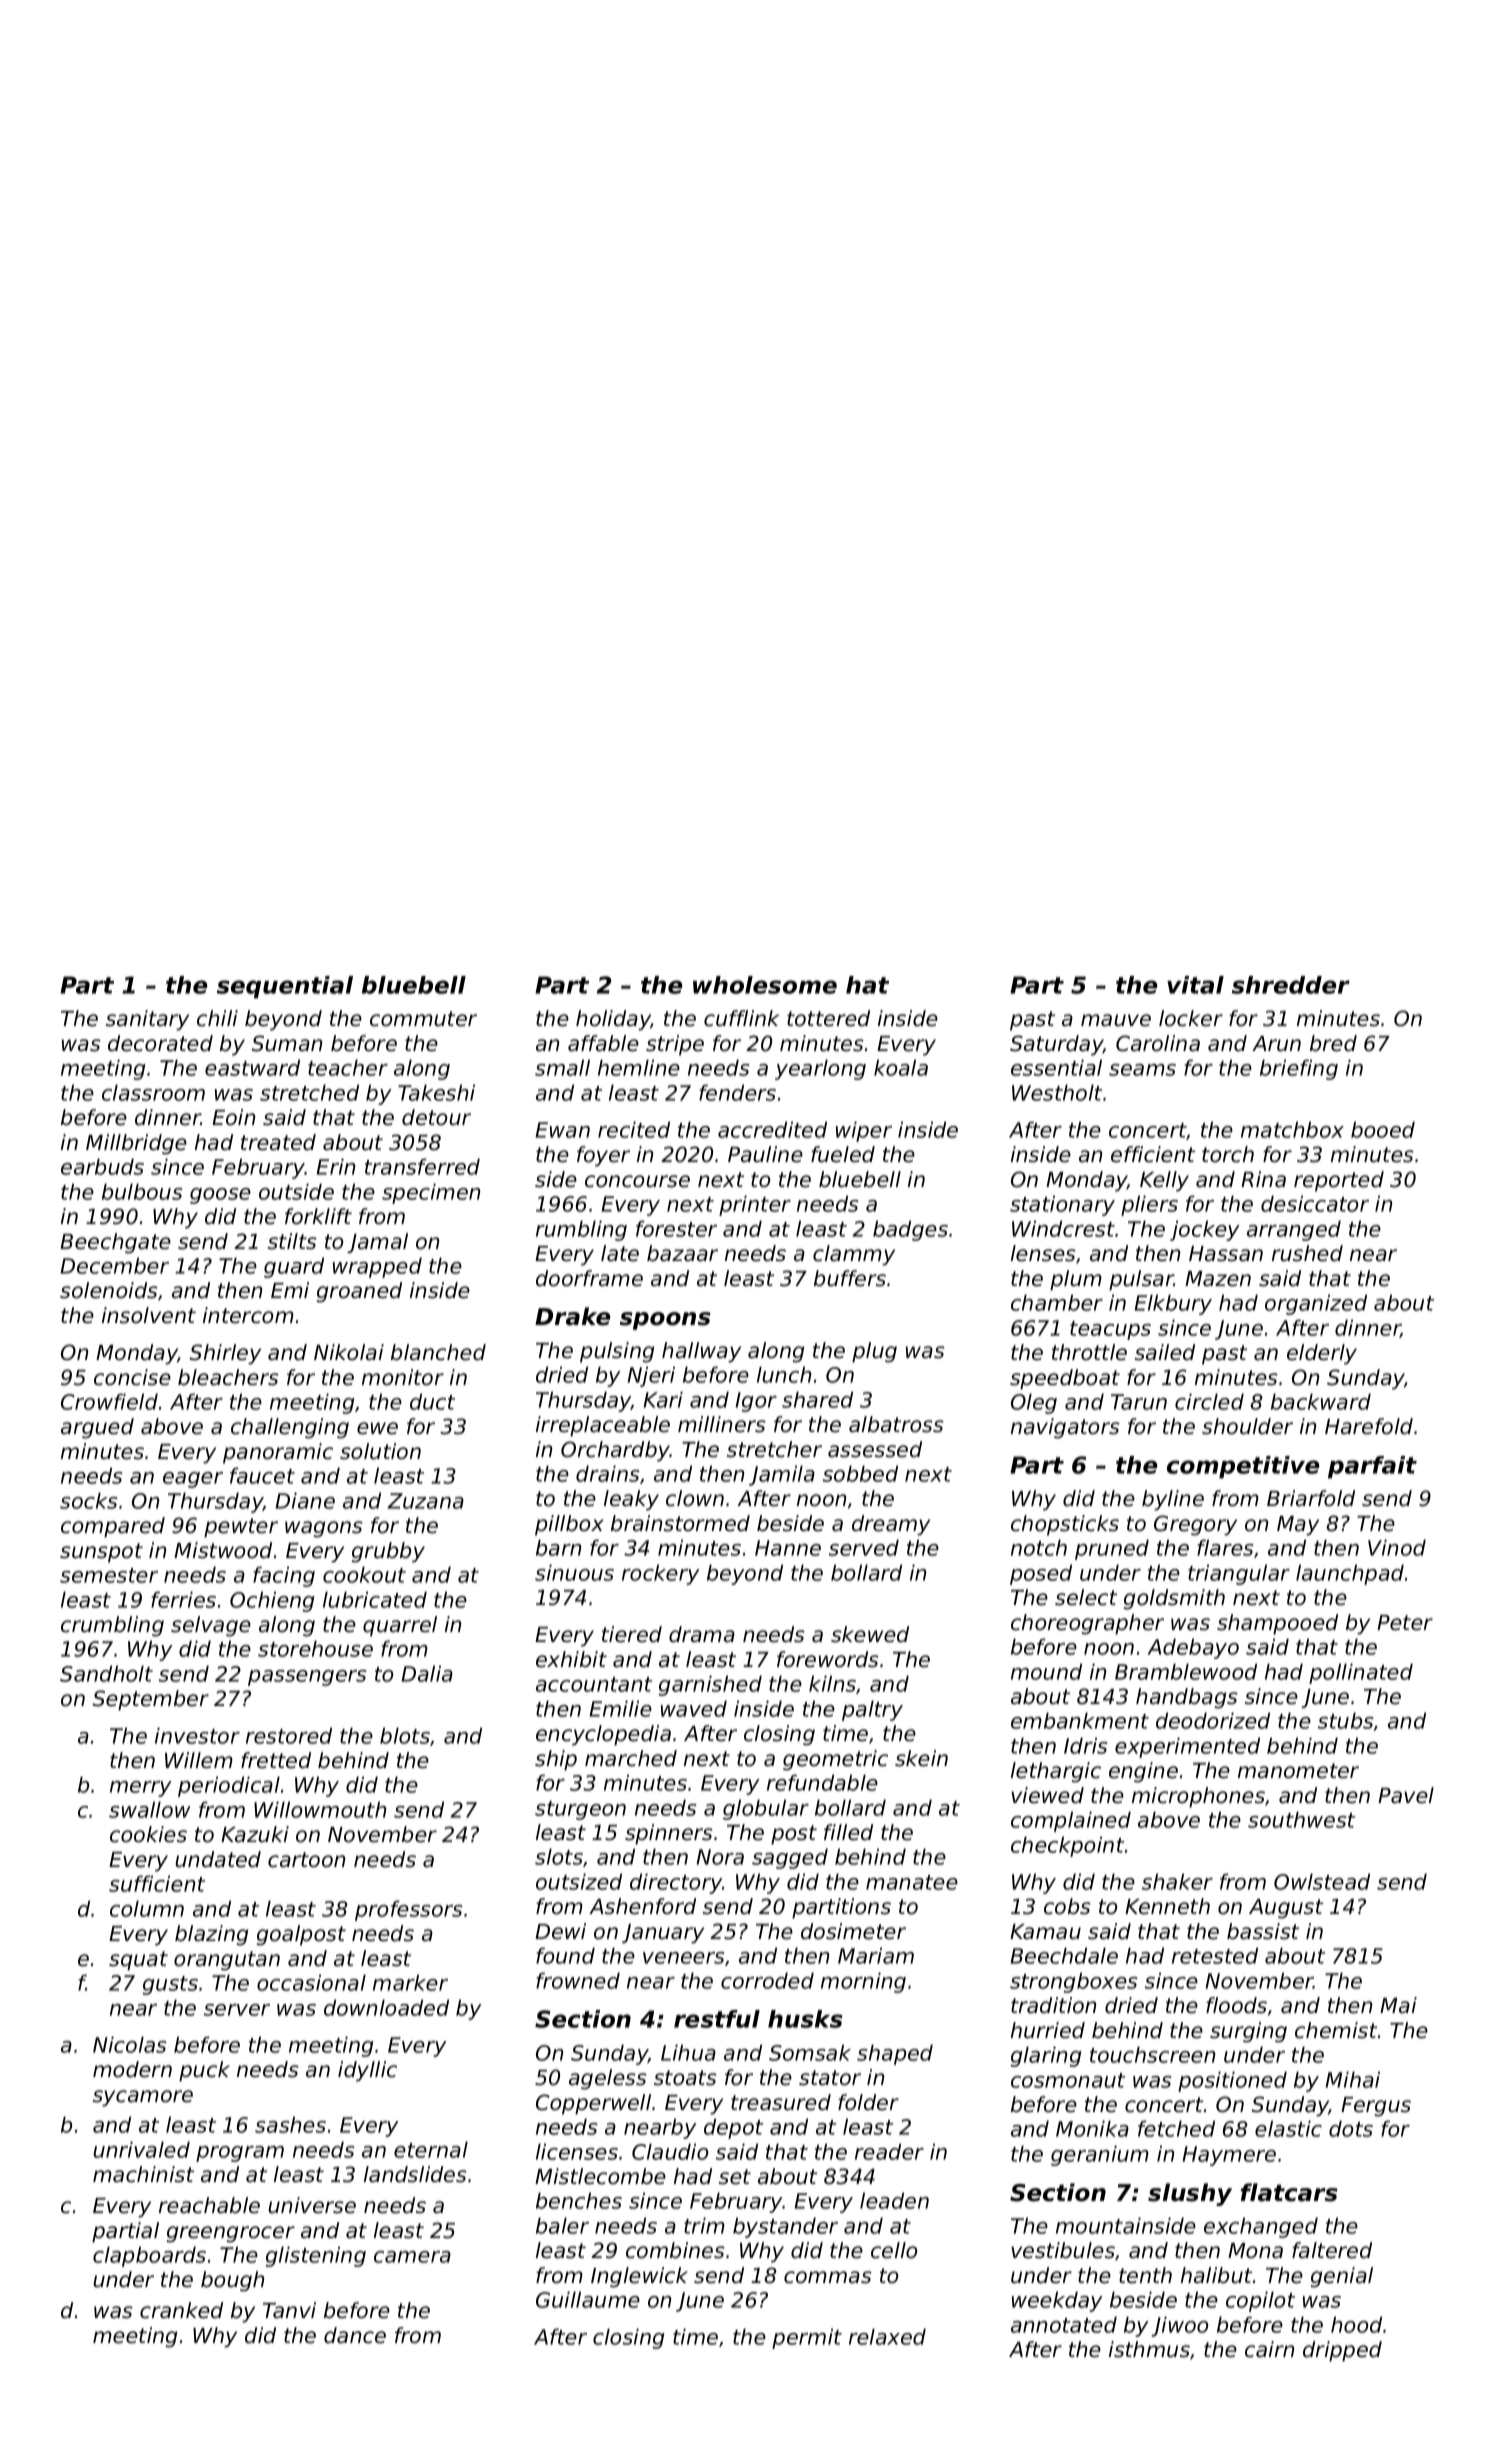  What do you see at coordinates (1342, 2351) in the screenshot?
I see `dripped` at bounding box center [1342, 2351].
